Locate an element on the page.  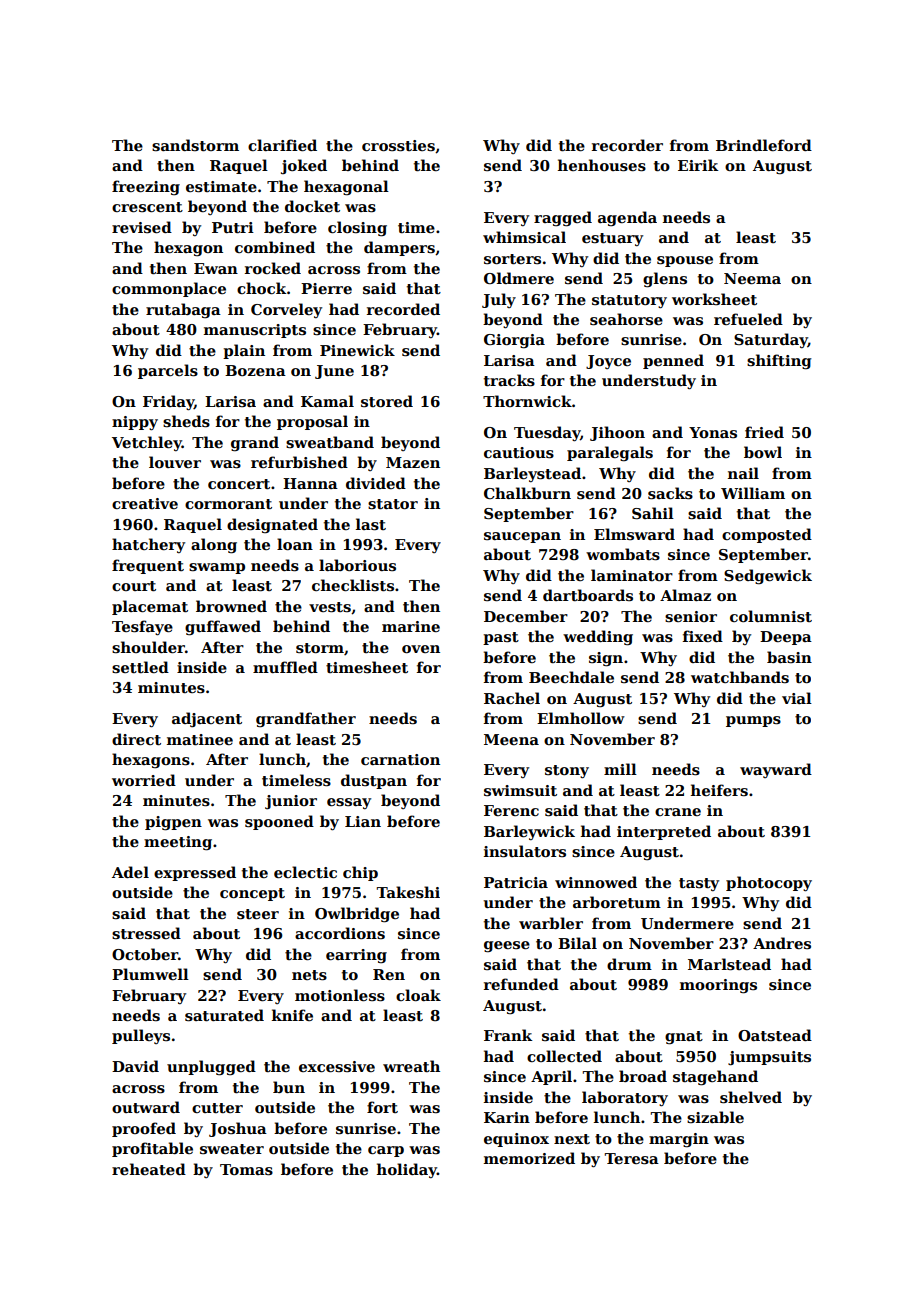
reheated is located at coordinates (149, 1169).
